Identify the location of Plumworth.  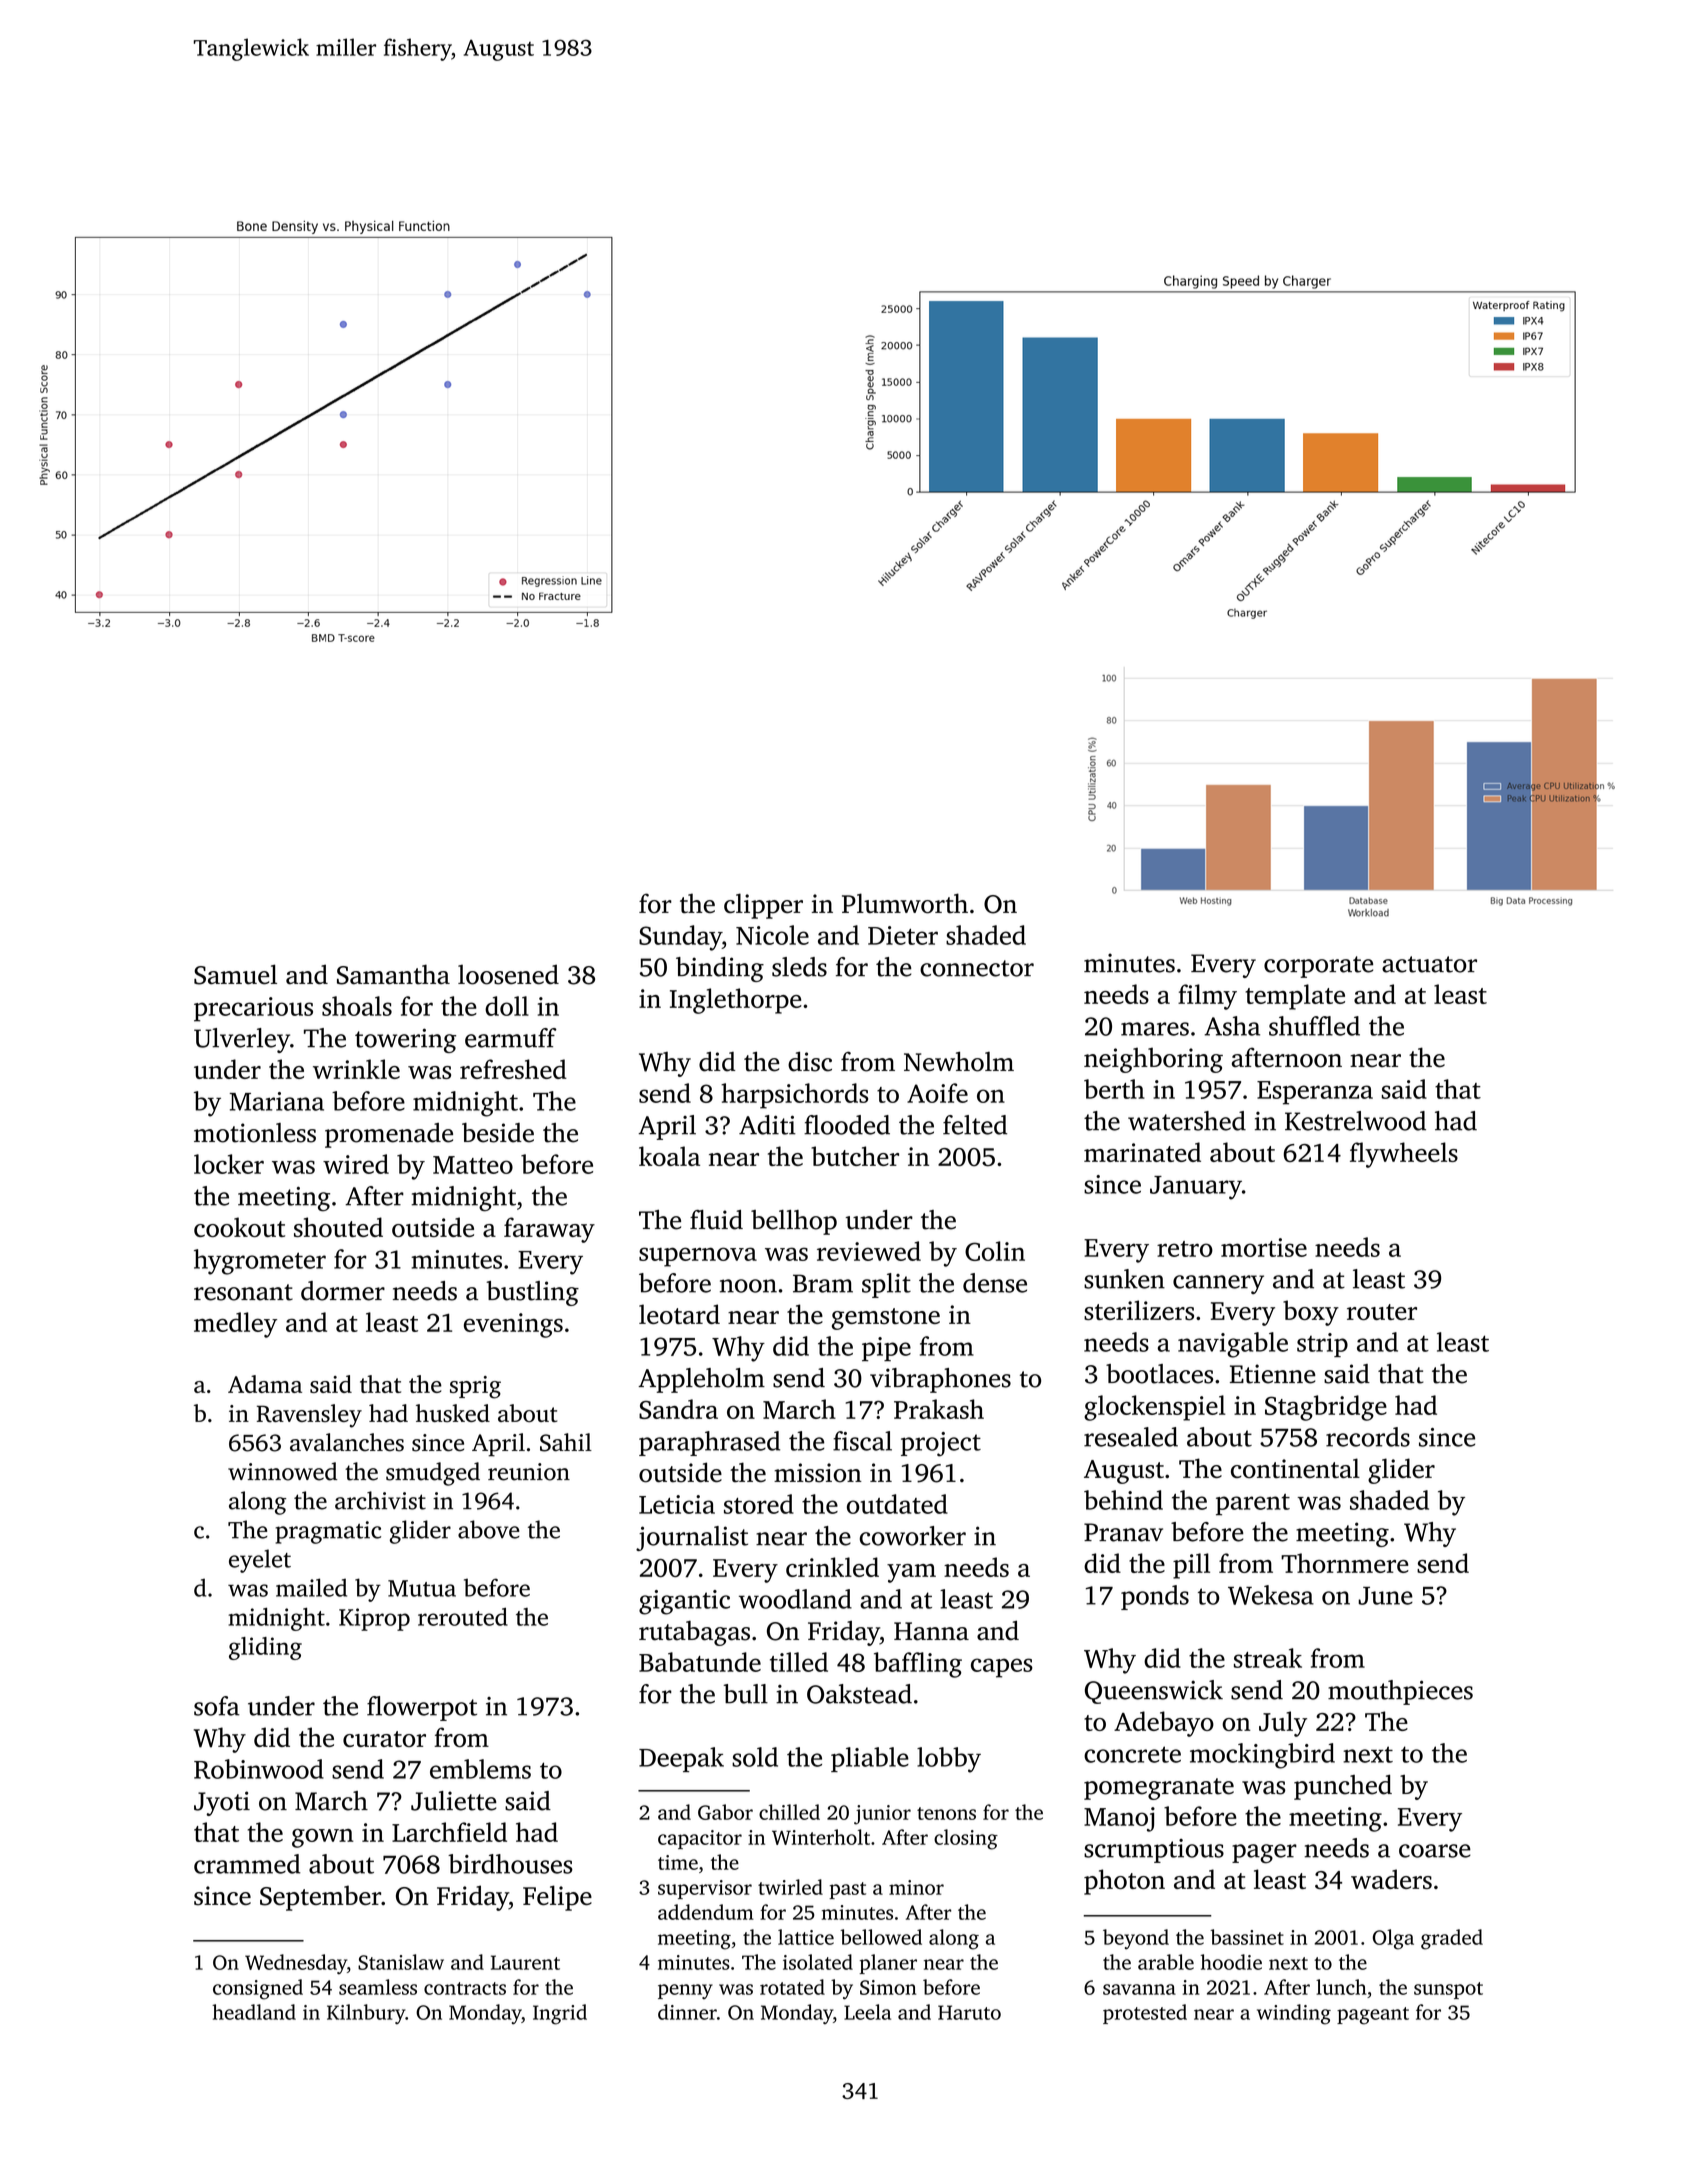
(905, 903).
